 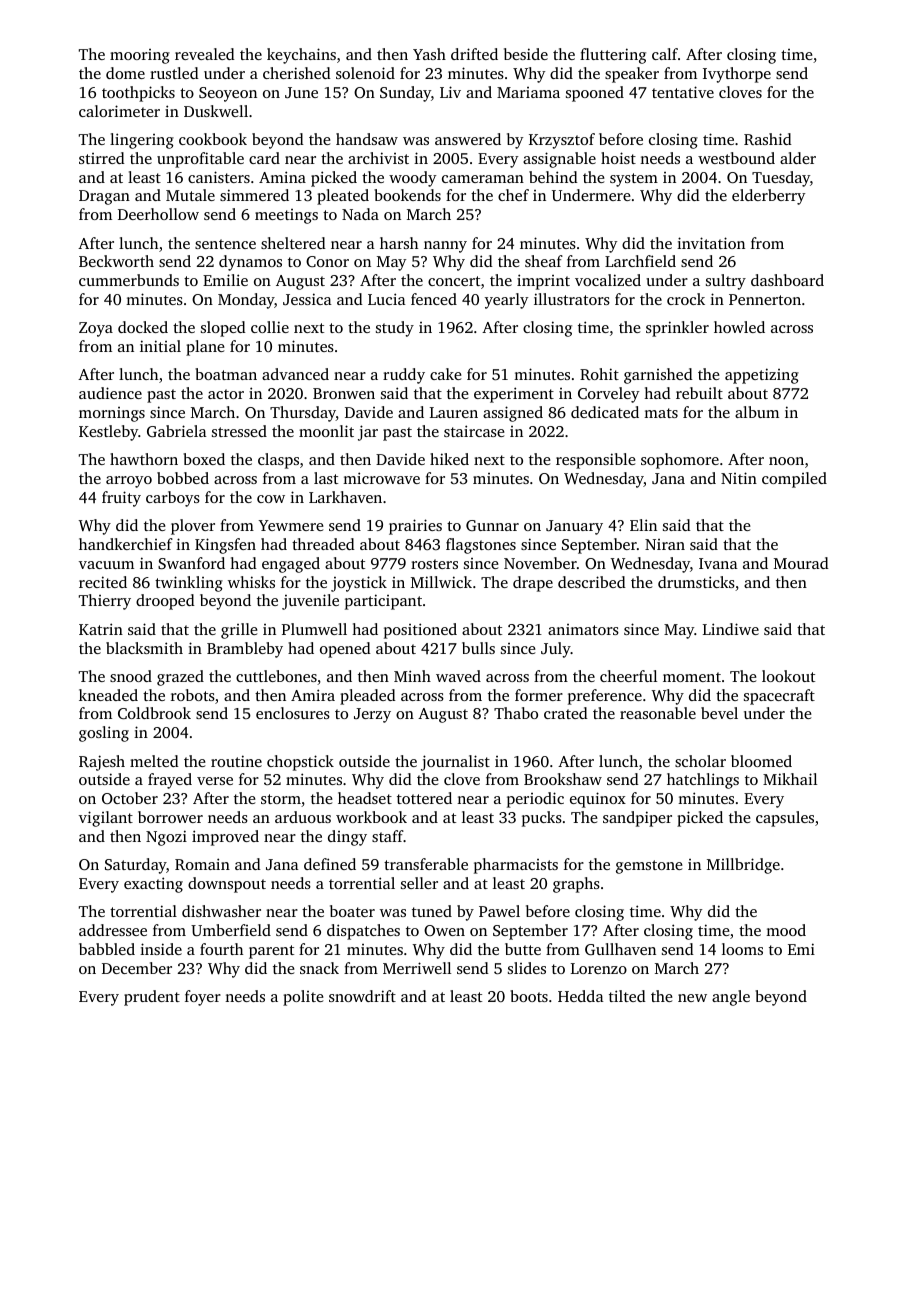 What do you see at coordinates (205, 54) in the screenshot?
I see `revealed` at bounding box center [205, 54].
